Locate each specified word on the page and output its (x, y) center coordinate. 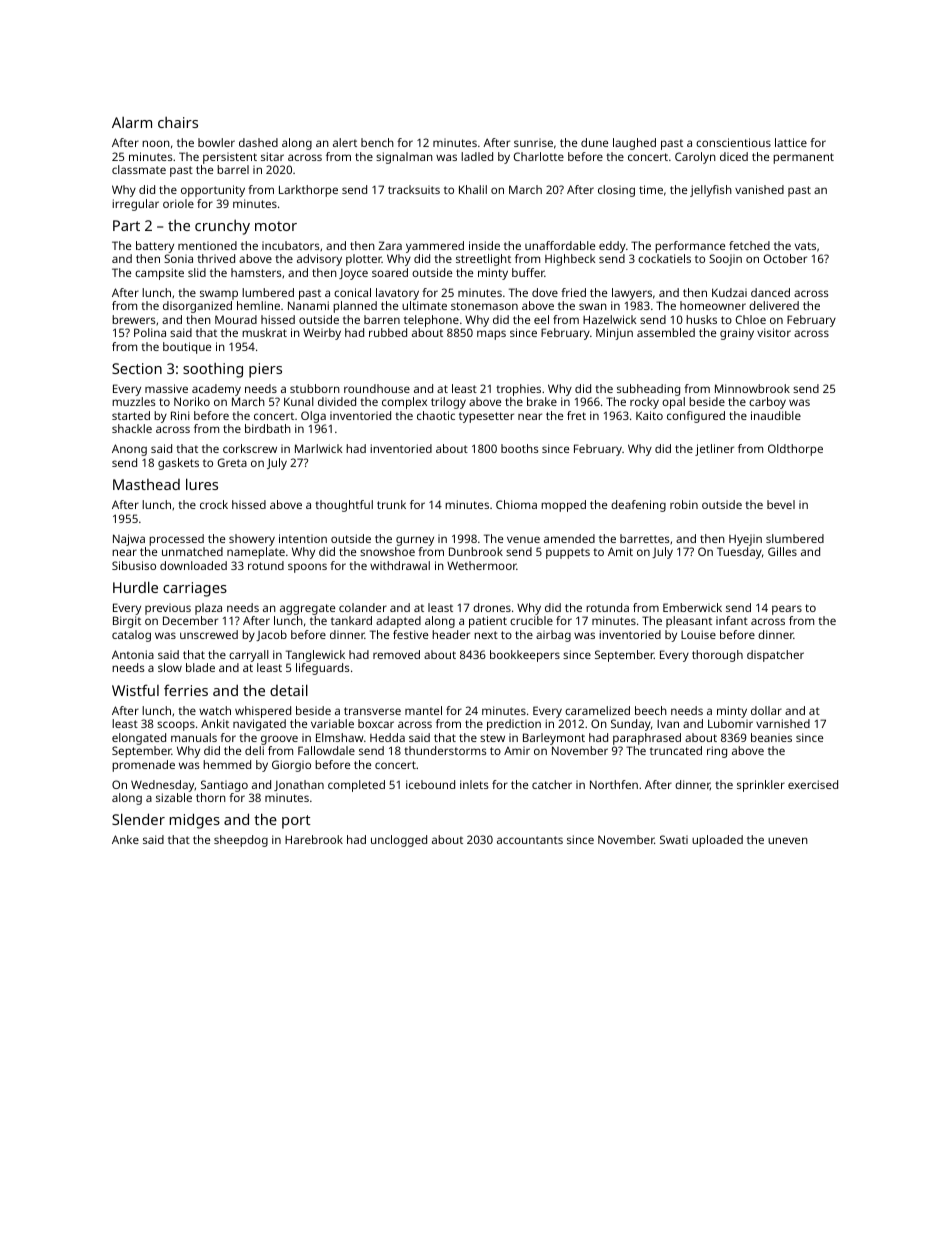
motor (276, 226)
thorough (717, 656)
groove (279, 740)
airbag (553, 636)
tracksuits (414, 189)
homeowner (713, 305)
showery (252, 540)
